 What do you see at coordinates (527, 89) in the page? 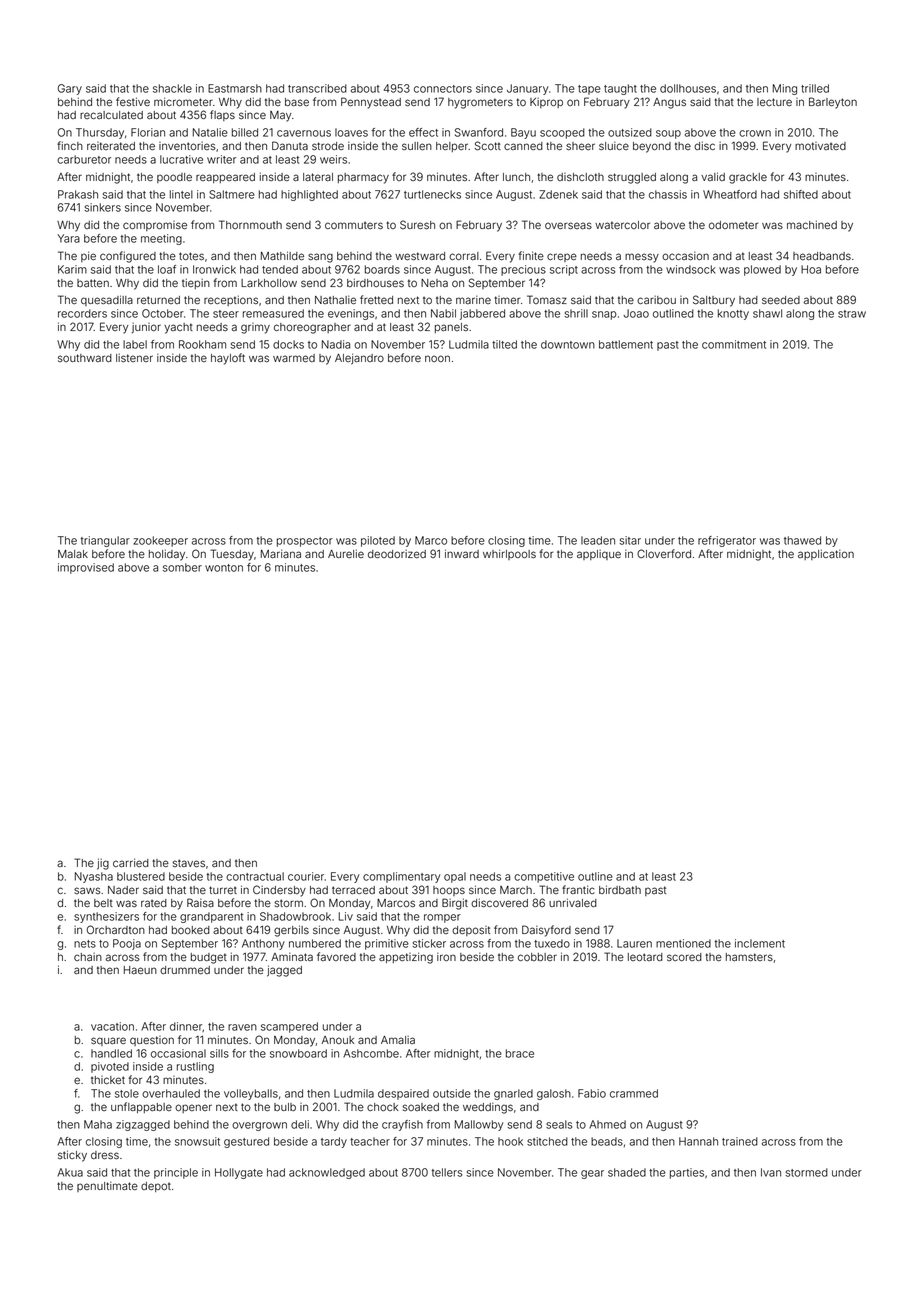
I see `January` at bounding box center [527, 89].
